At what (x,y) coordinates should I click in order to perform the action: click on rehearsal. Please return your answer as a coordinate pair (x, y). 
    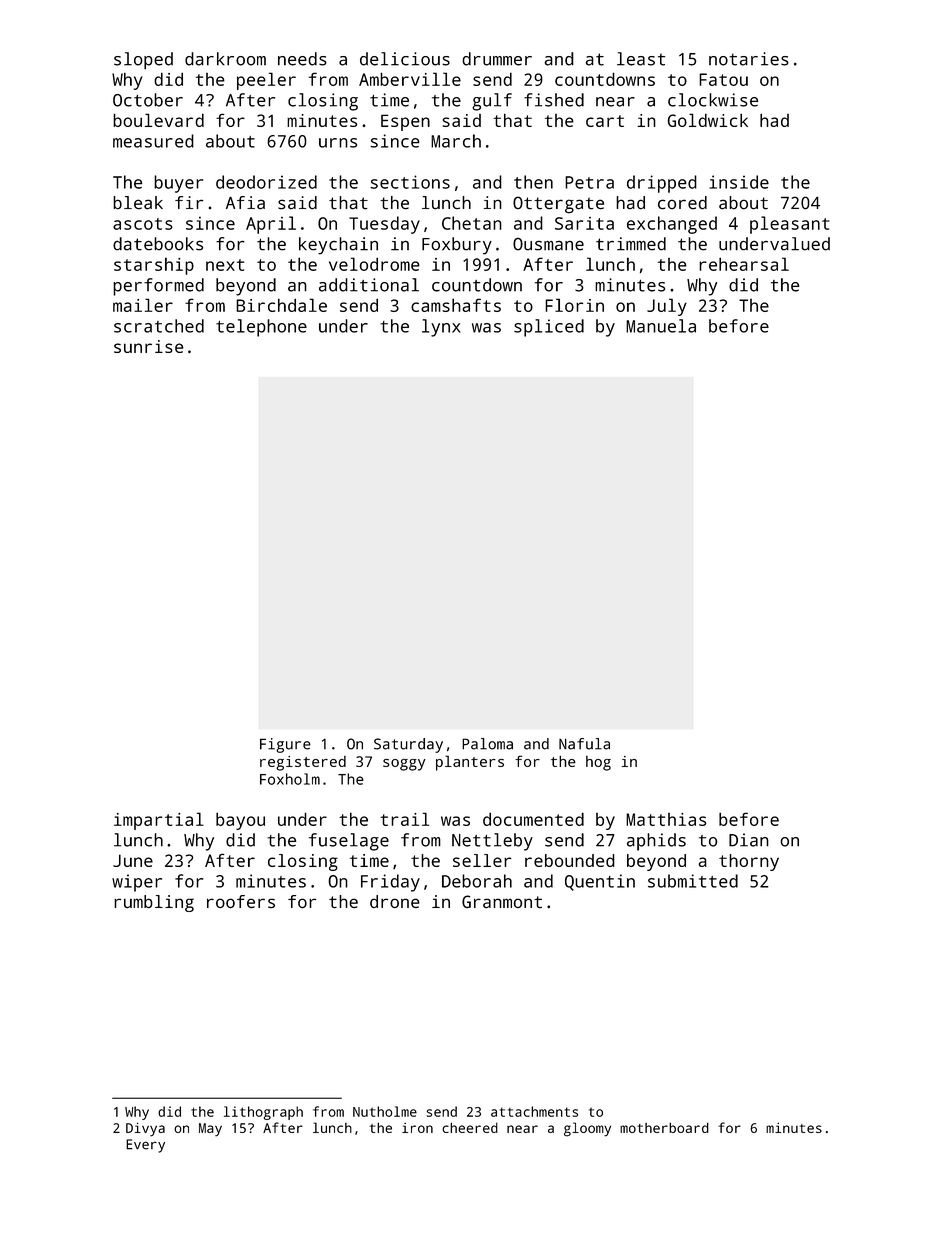
    Looking at the image, I should click on (744, 264).
